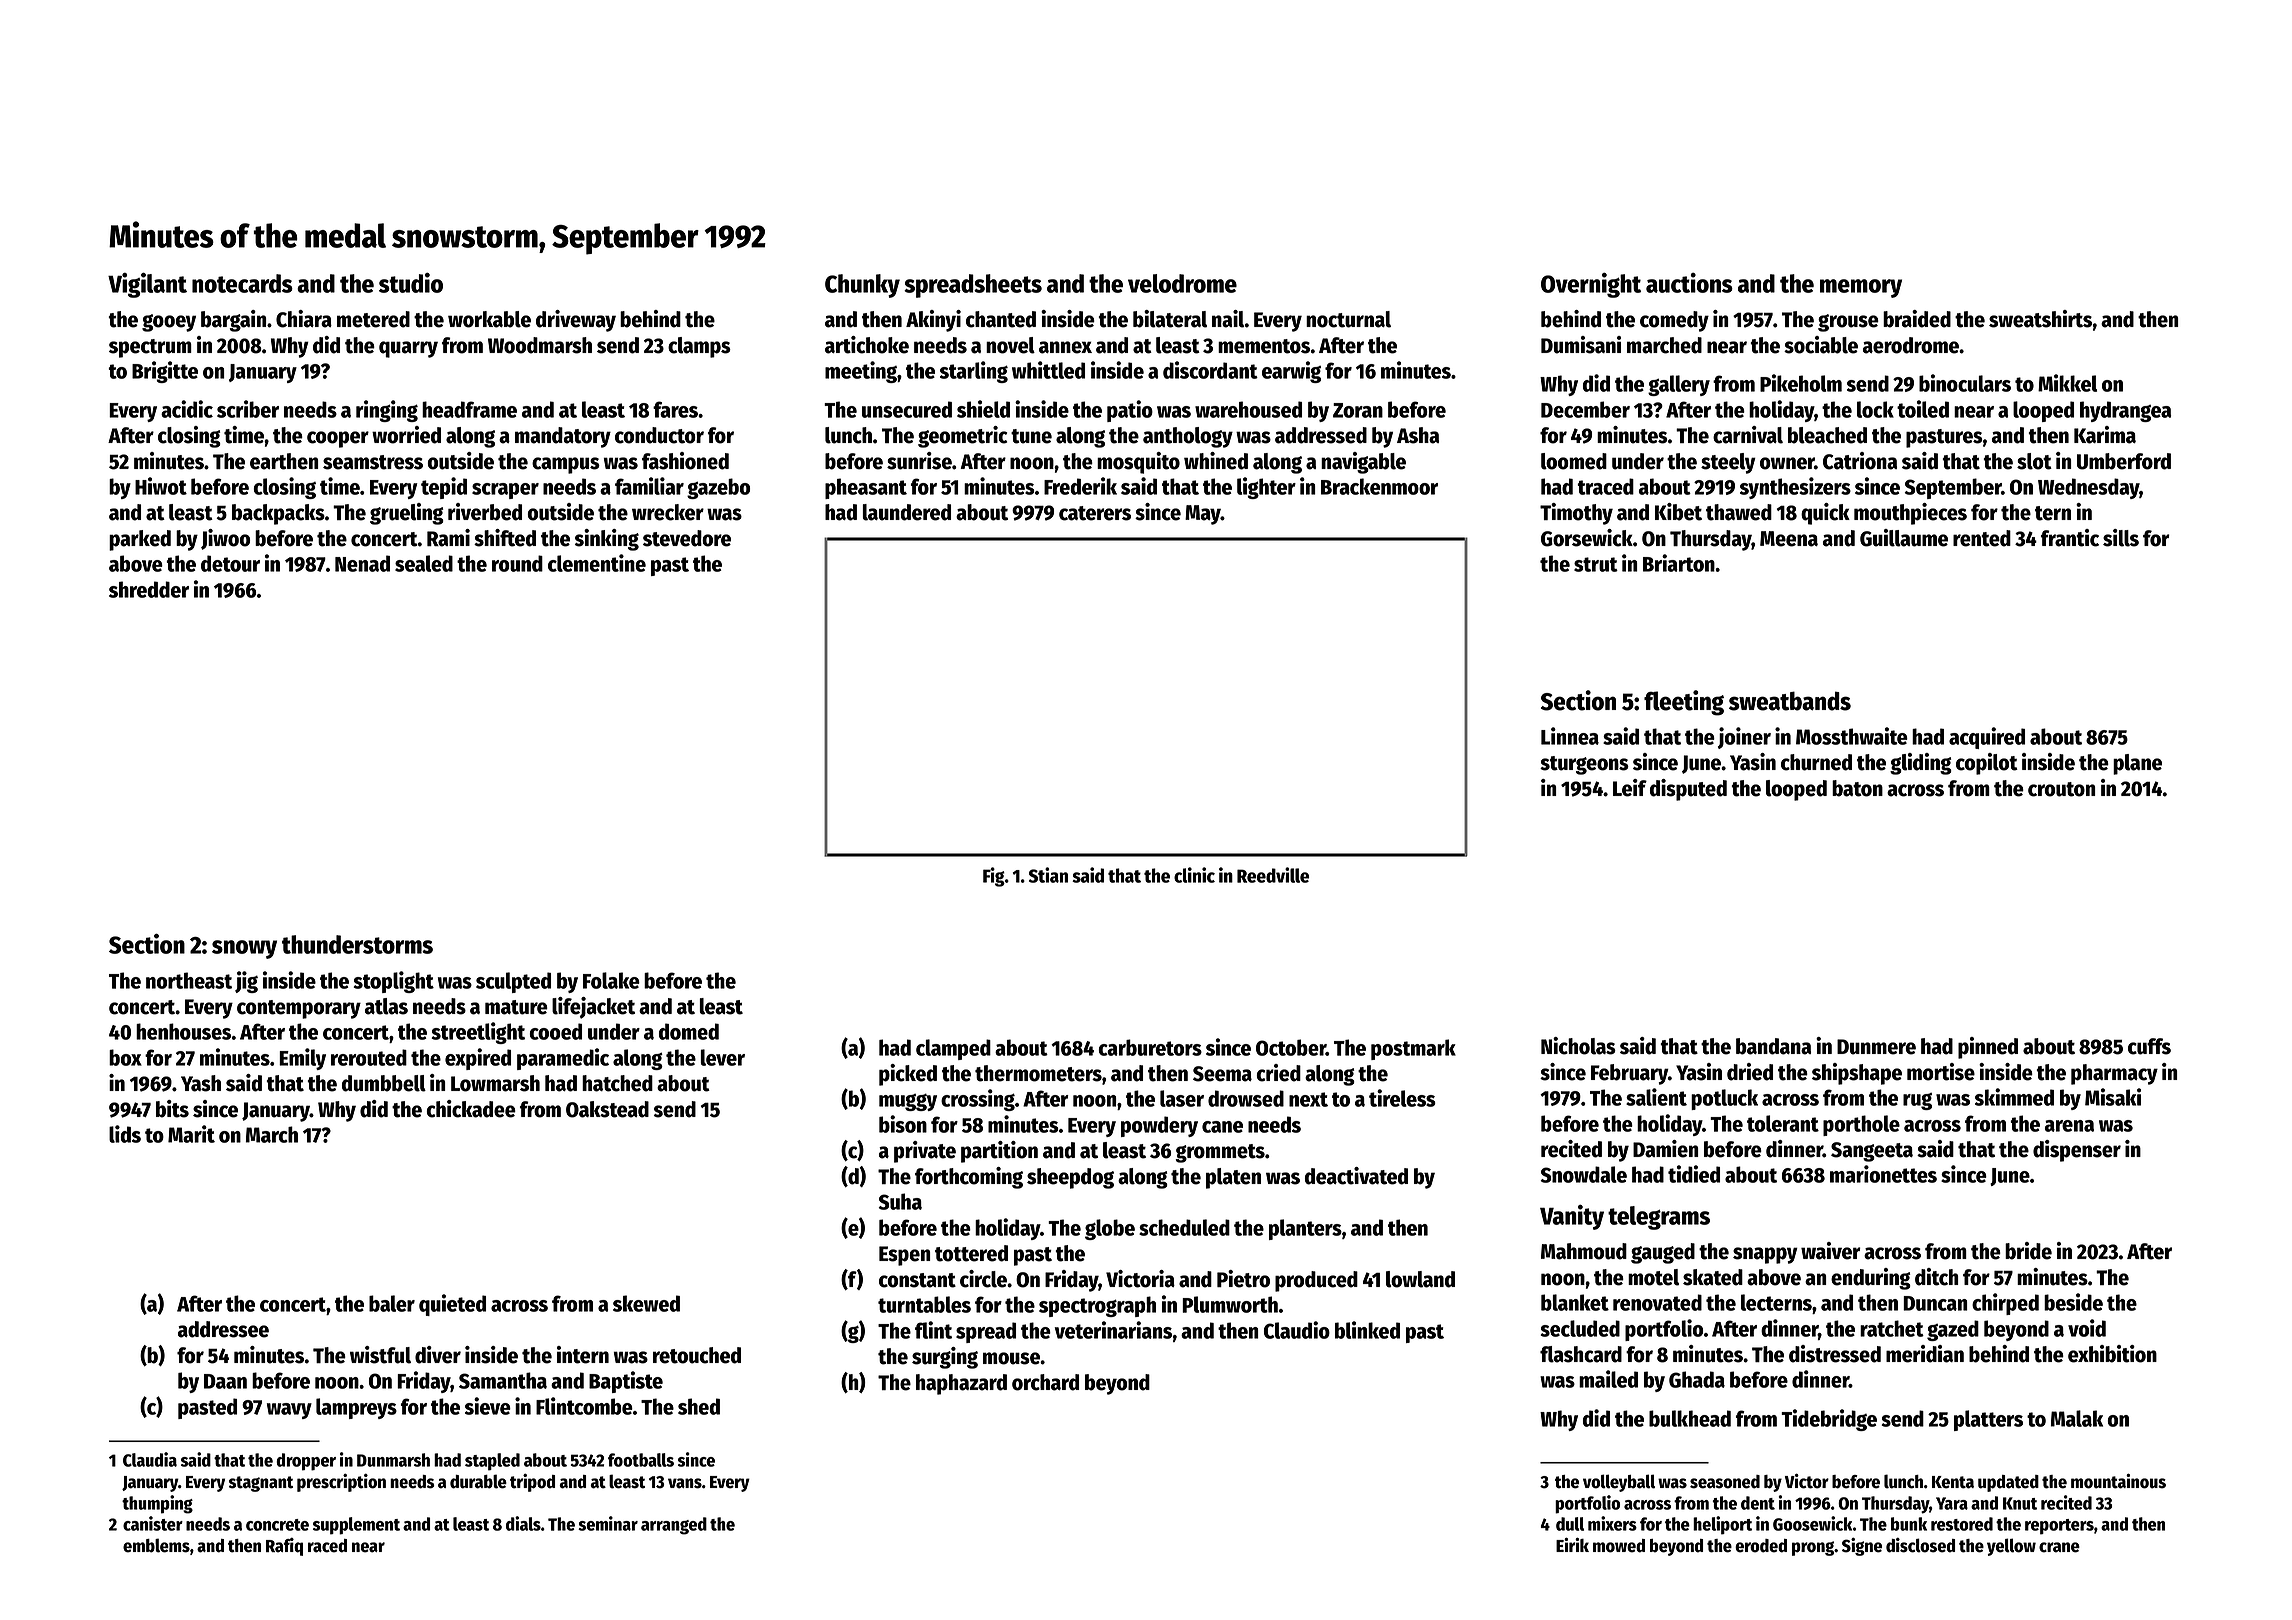  Describe the element at coordinates (1679, 563) in the screenshot. I see `Briarton` at that location.
